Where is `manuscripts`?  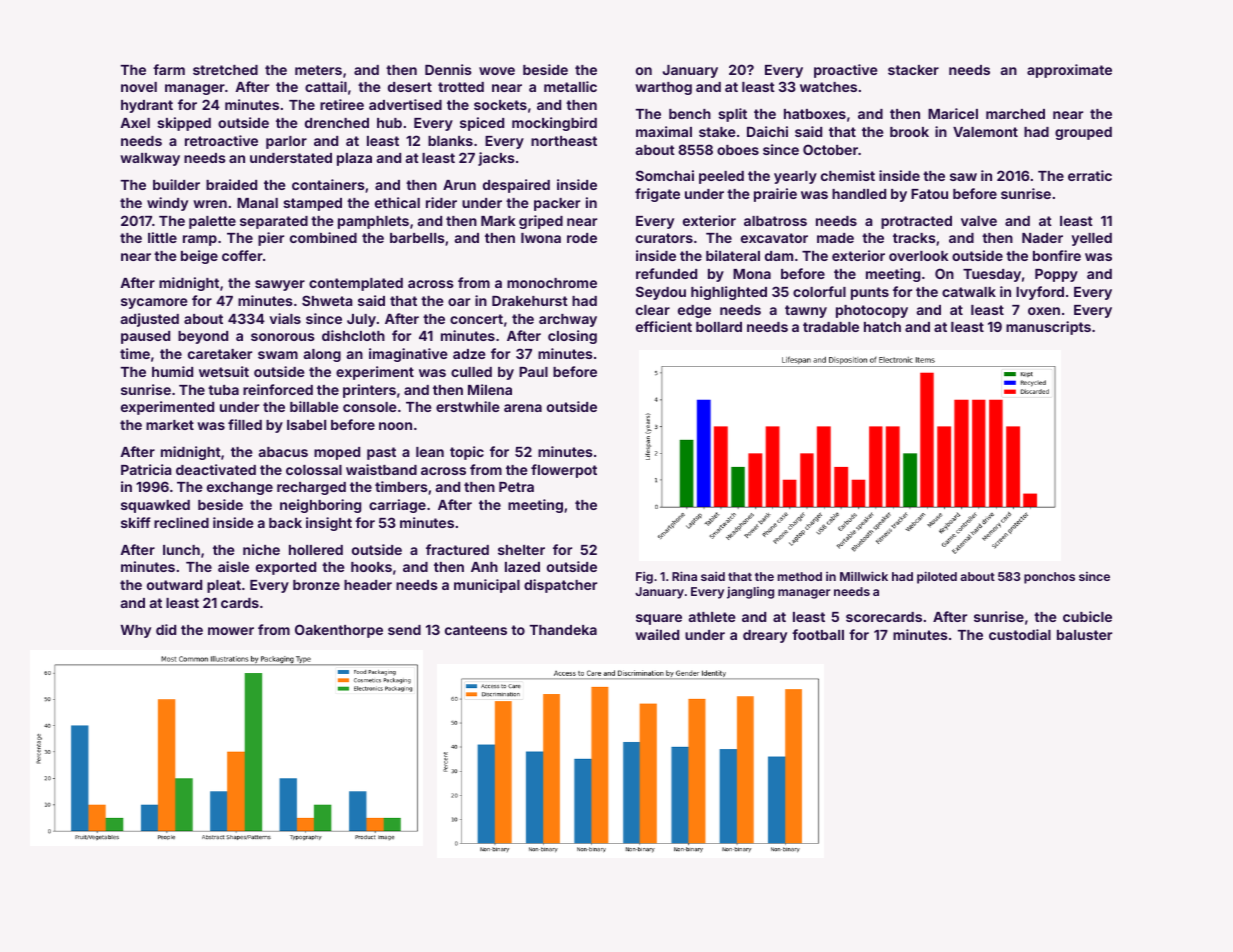 manuscripts is located at coordinates (1048, 328).
